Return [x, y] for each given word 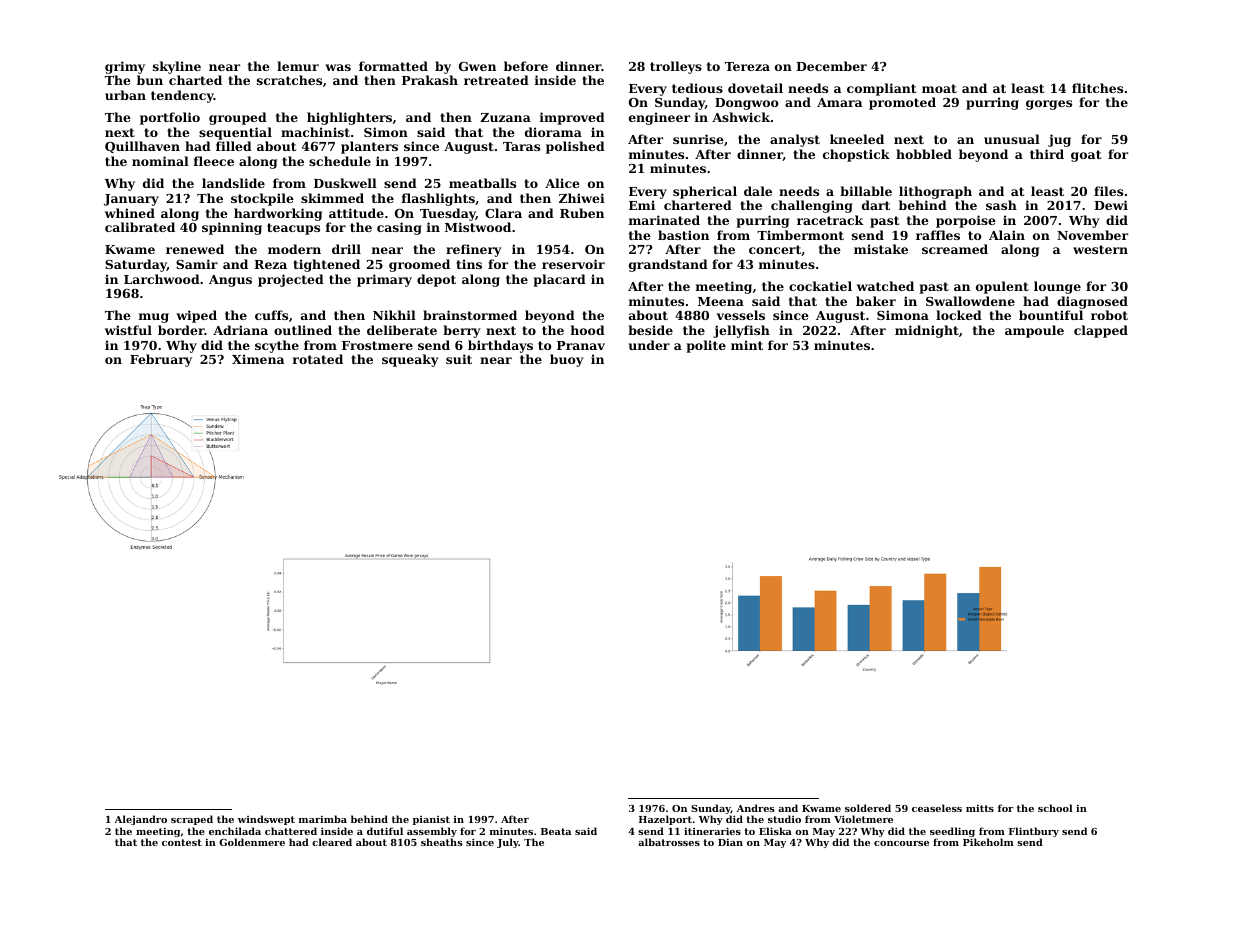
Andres [756, 808]
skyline [177, 67]
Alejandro [141, 820]
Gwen [477, 66]
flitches [1097, 88]
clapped [1101, 331]
